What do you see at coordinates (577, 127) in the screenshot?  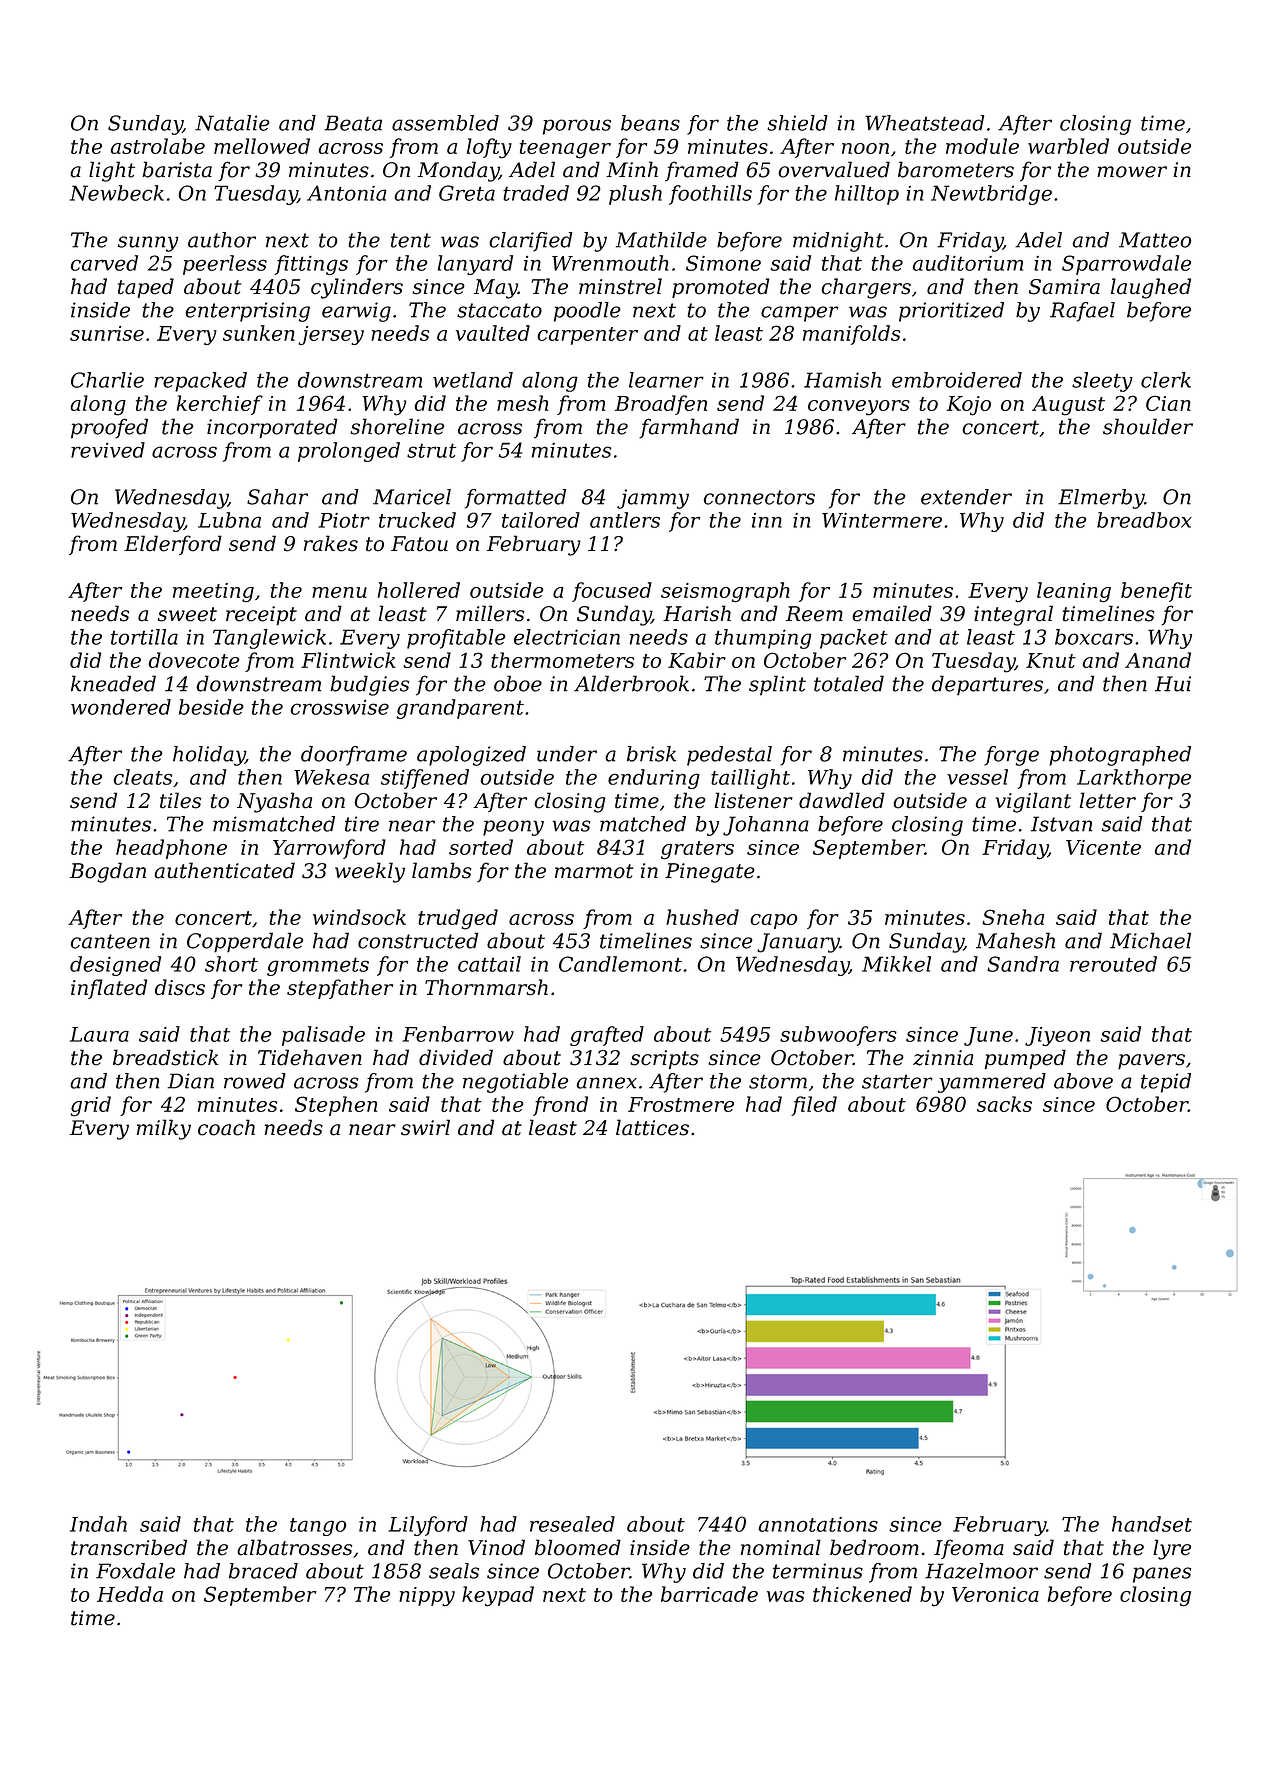 I see `porous` at bounding box center [577, 127].
